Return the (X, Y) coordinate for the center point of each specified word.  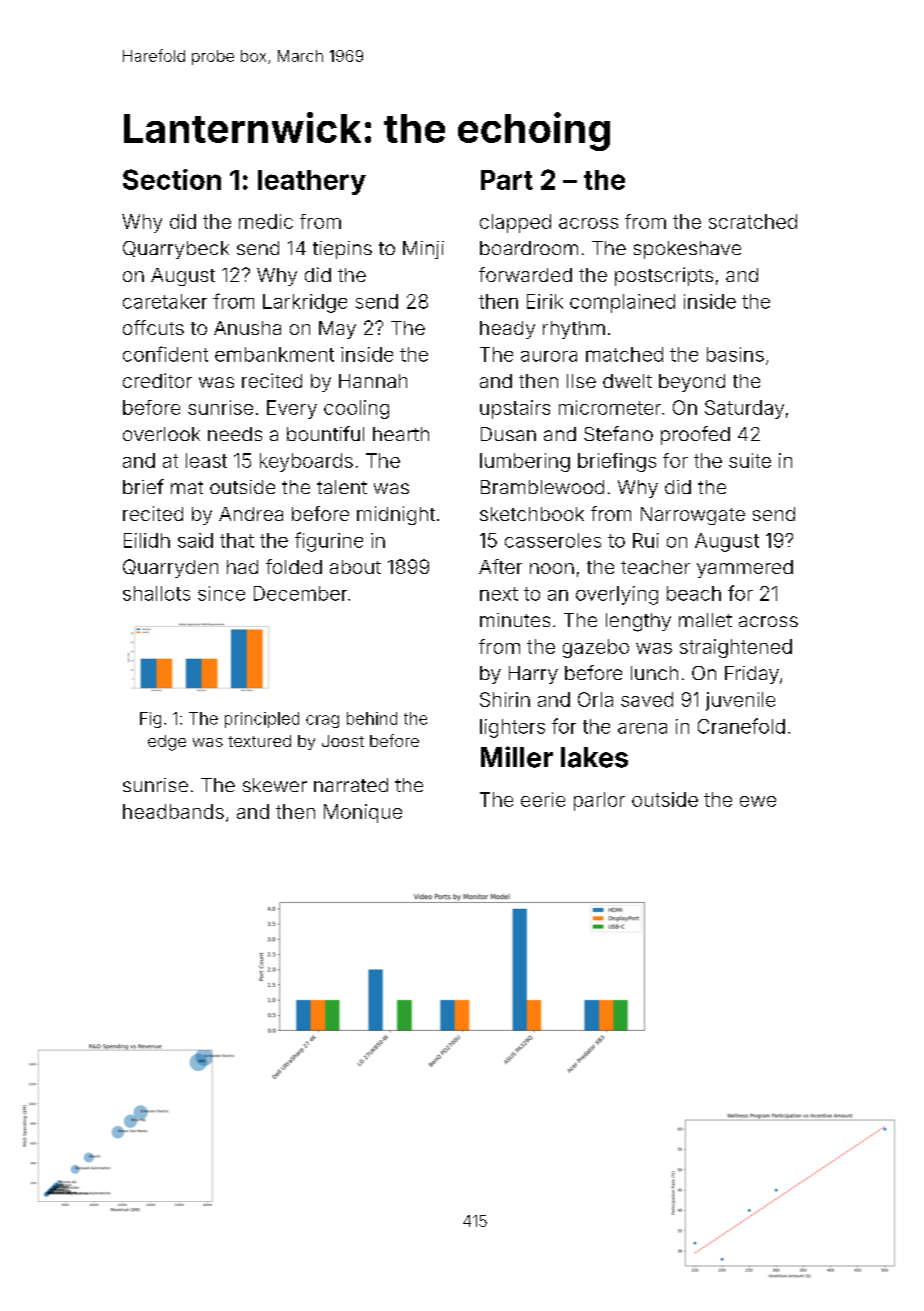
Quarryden (170, 568)
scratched (753, 221)
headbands (173, 811)
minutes (515, 620)
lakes (594, 757)
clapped (515, 223)
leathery (312, 182)
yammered (745, 569)
